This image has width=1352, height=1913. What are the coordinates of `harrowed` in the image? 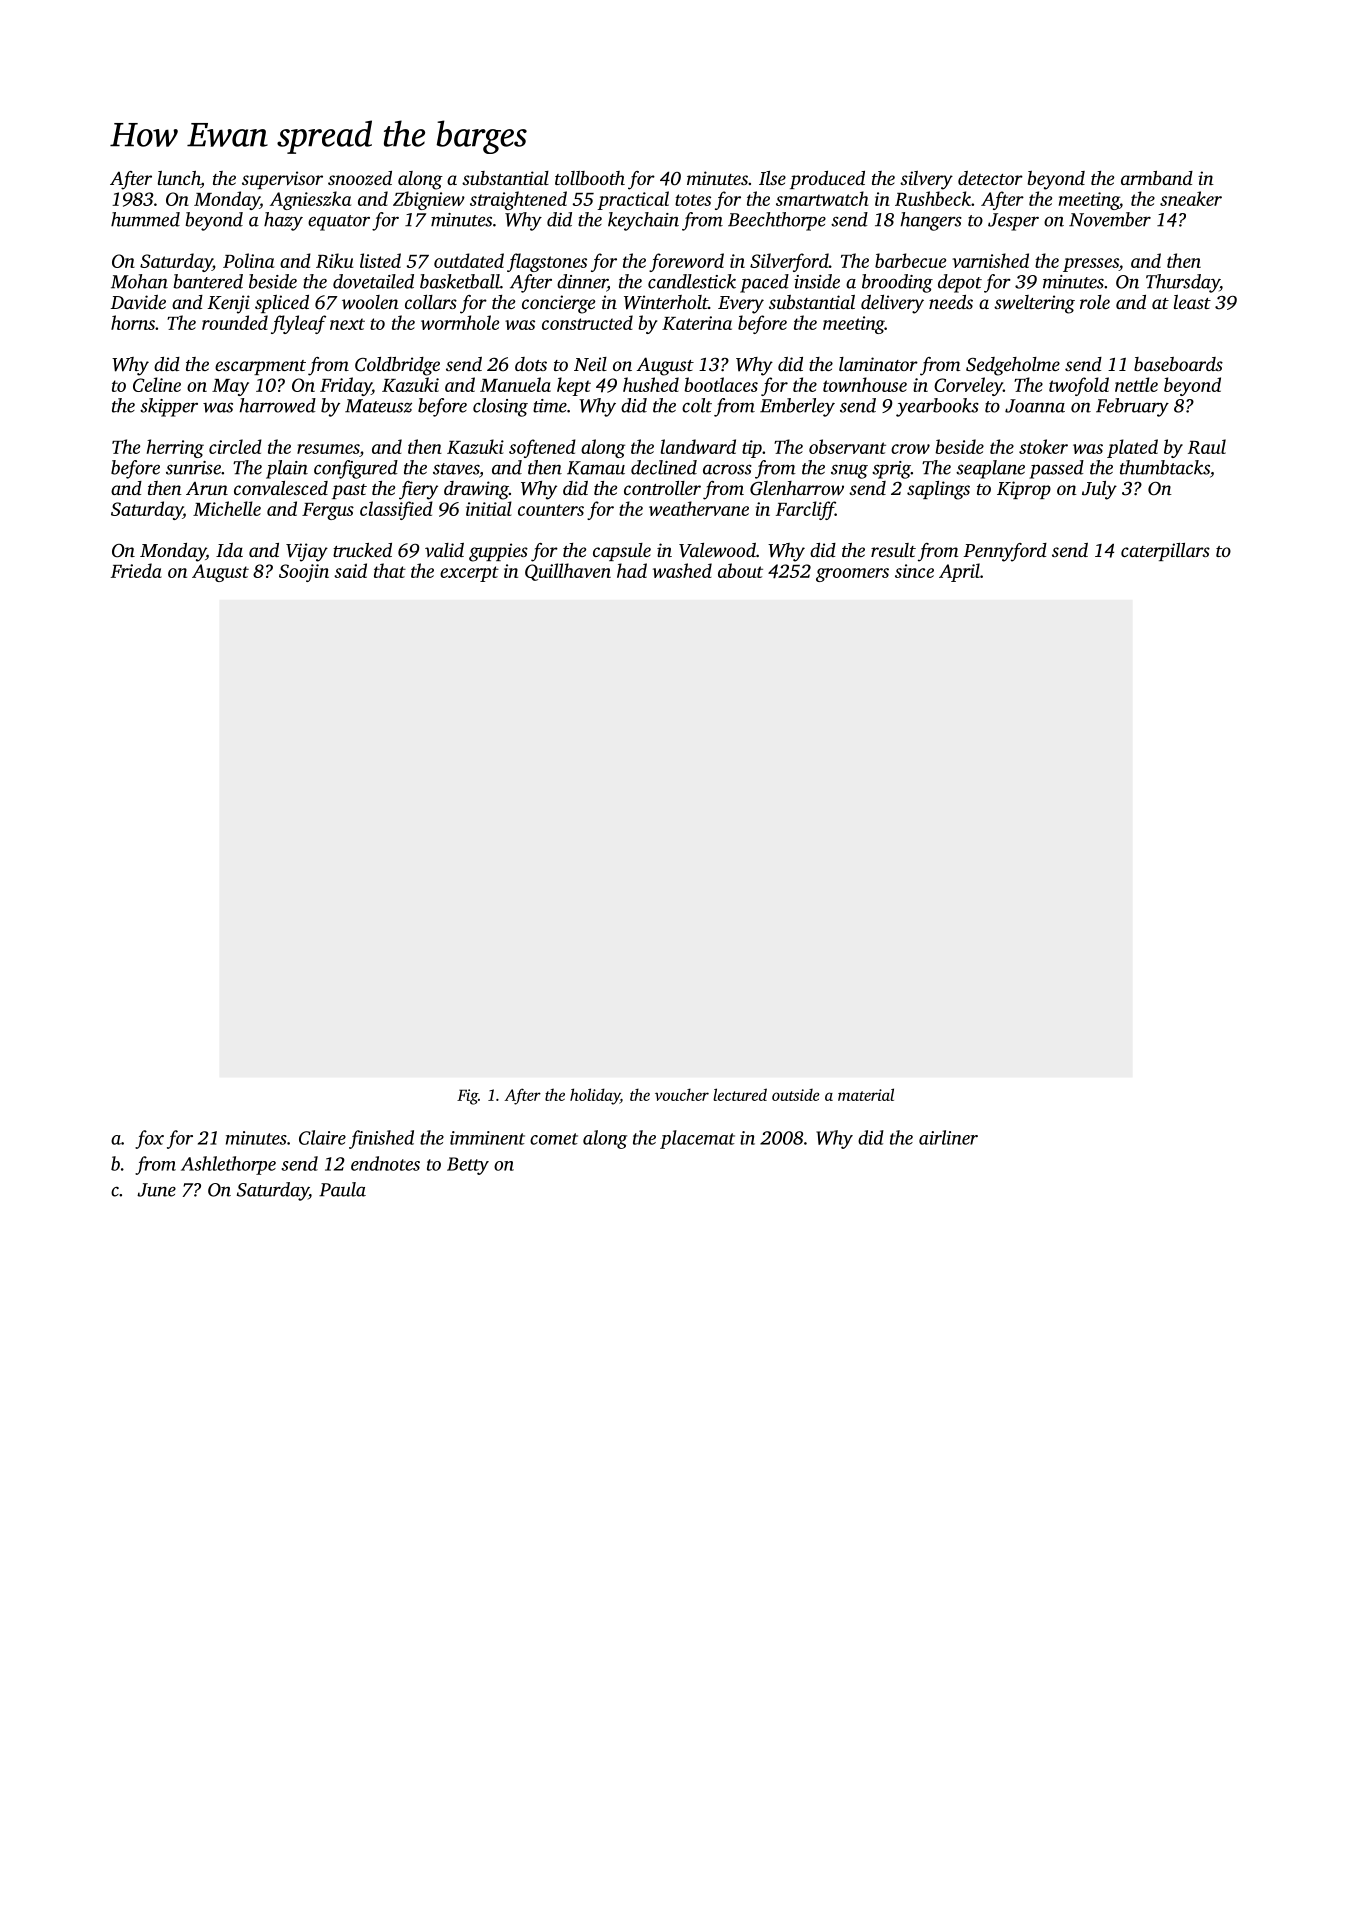 It's located at (277, 405).
